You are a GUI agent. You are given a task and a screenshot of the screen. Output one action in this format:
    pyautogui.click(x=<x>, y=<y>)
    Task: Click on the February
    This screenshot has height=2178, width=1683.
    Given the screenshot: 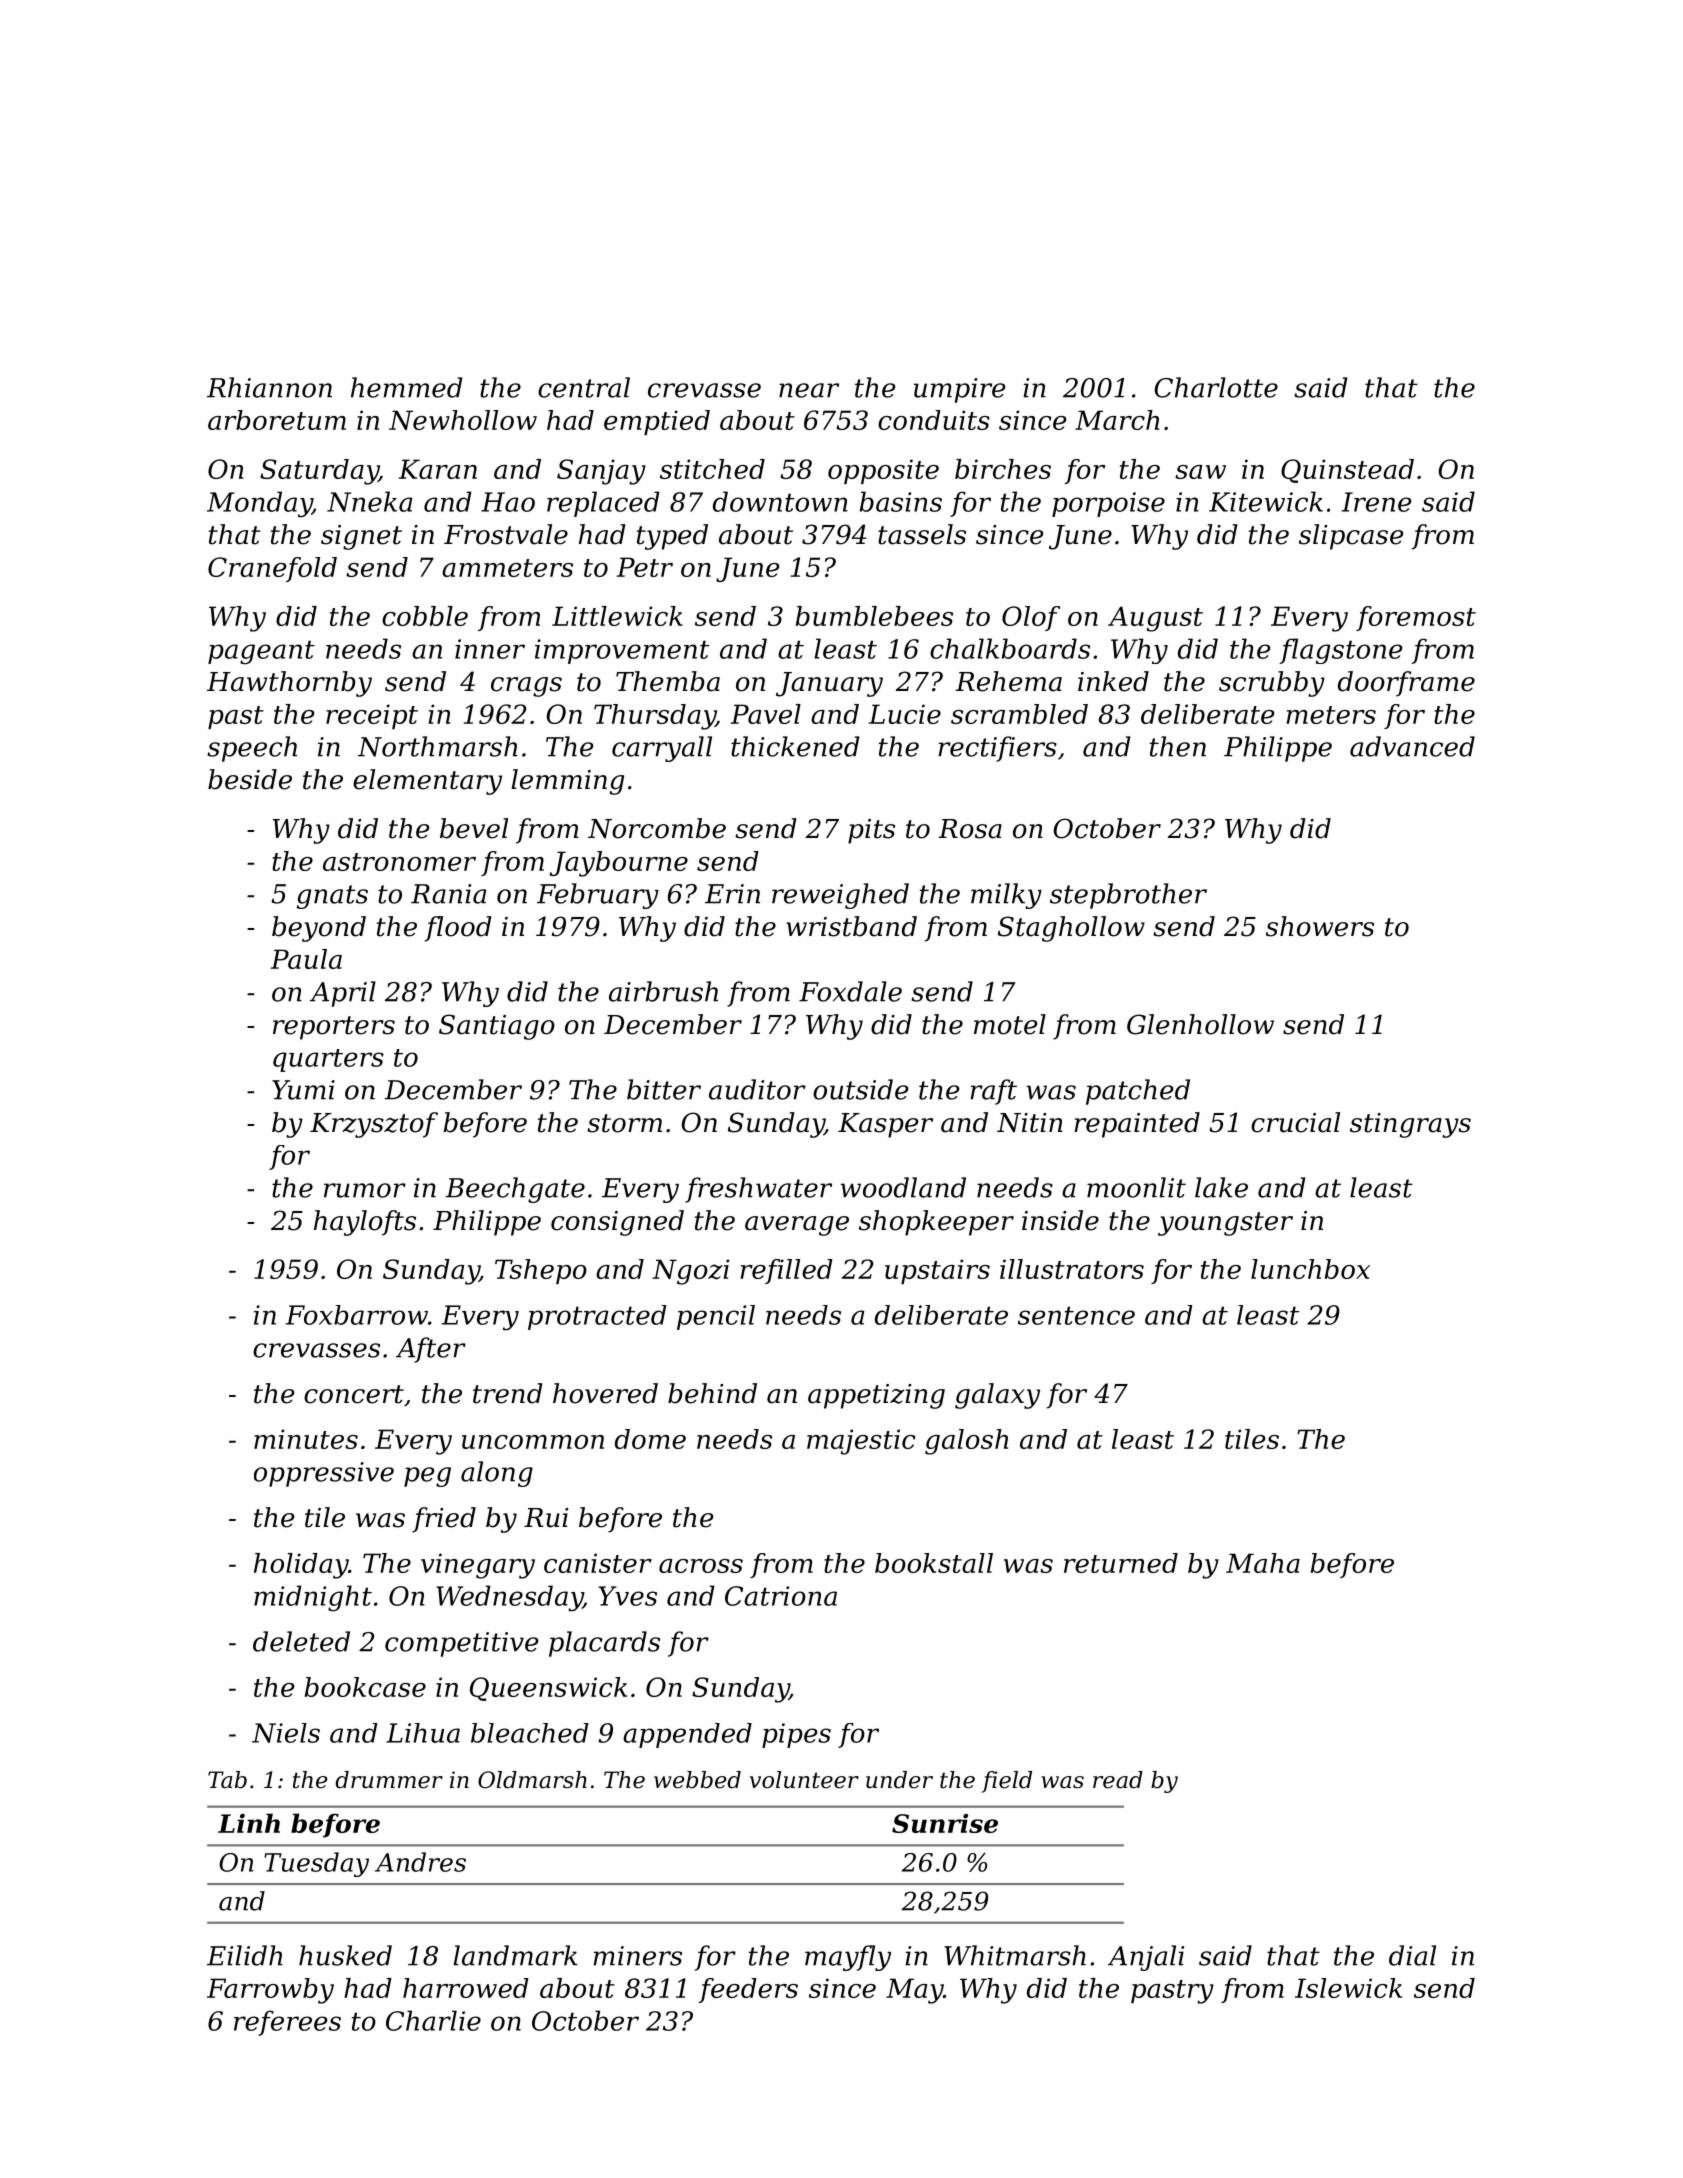 What is the action you would take?
    pyautogui.click(x=598, y=896)
